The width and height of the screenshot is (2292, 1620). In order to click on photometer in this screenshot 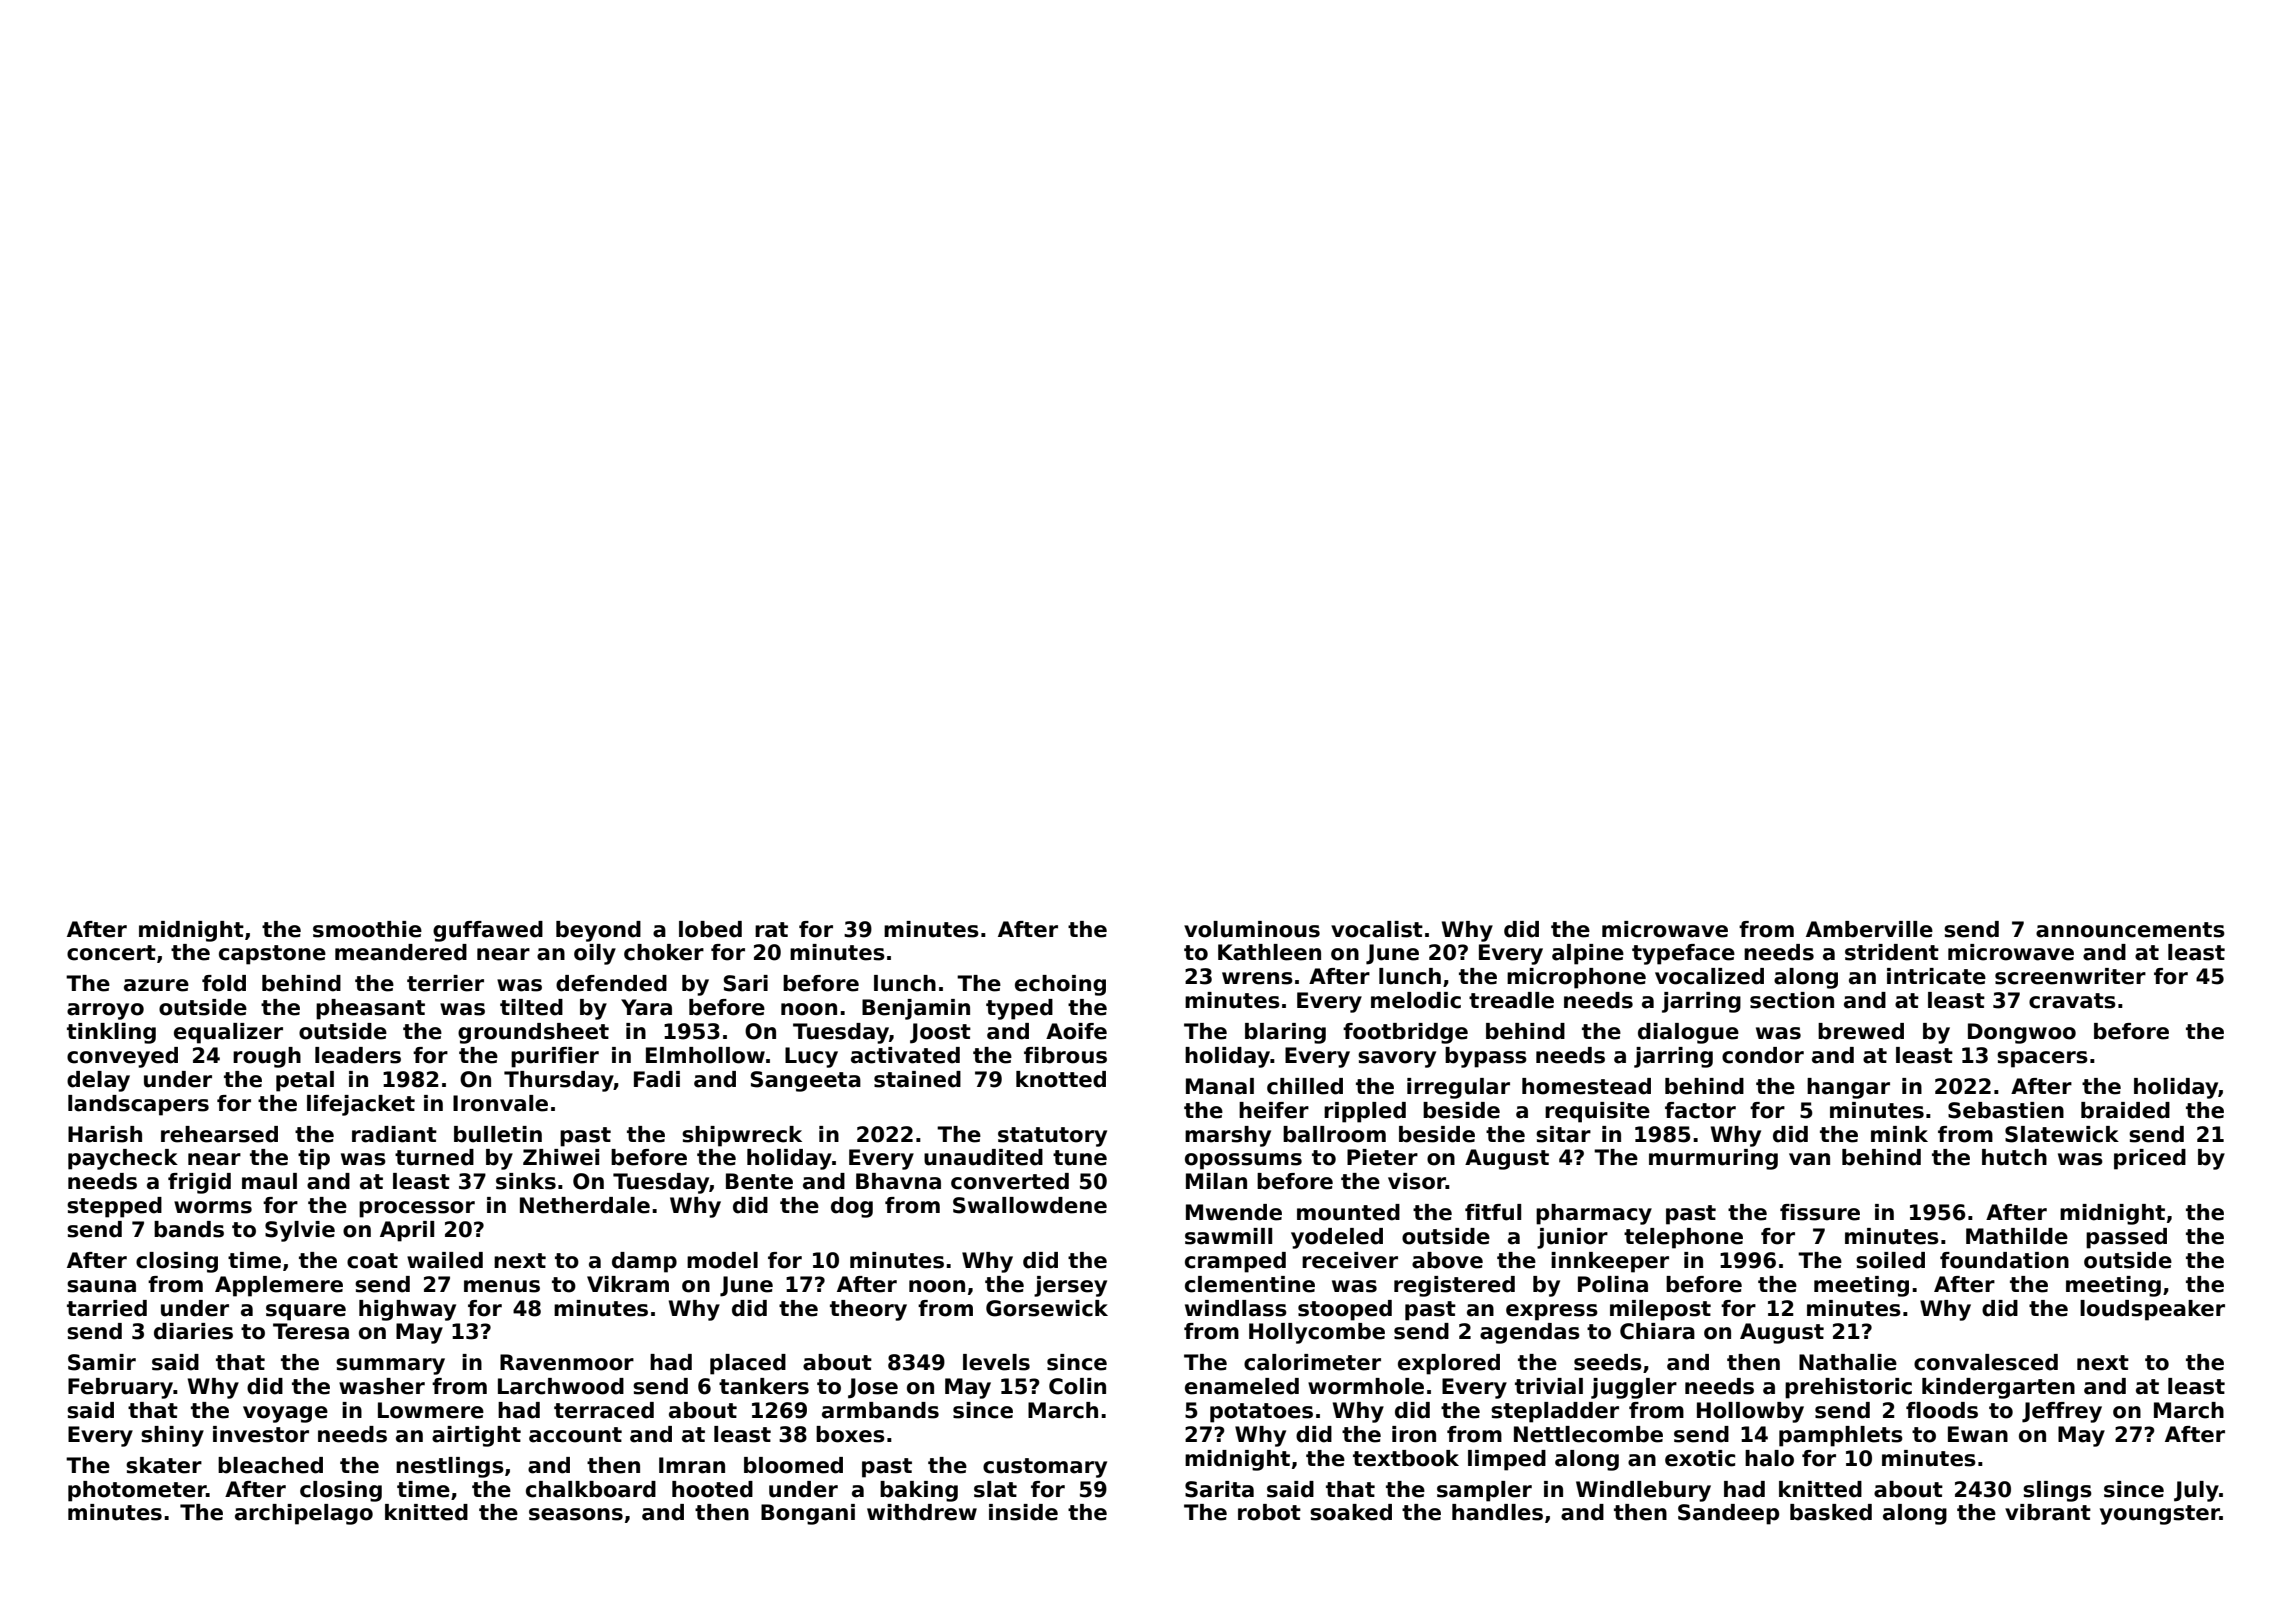, I will do `click(137, 1491)`.
